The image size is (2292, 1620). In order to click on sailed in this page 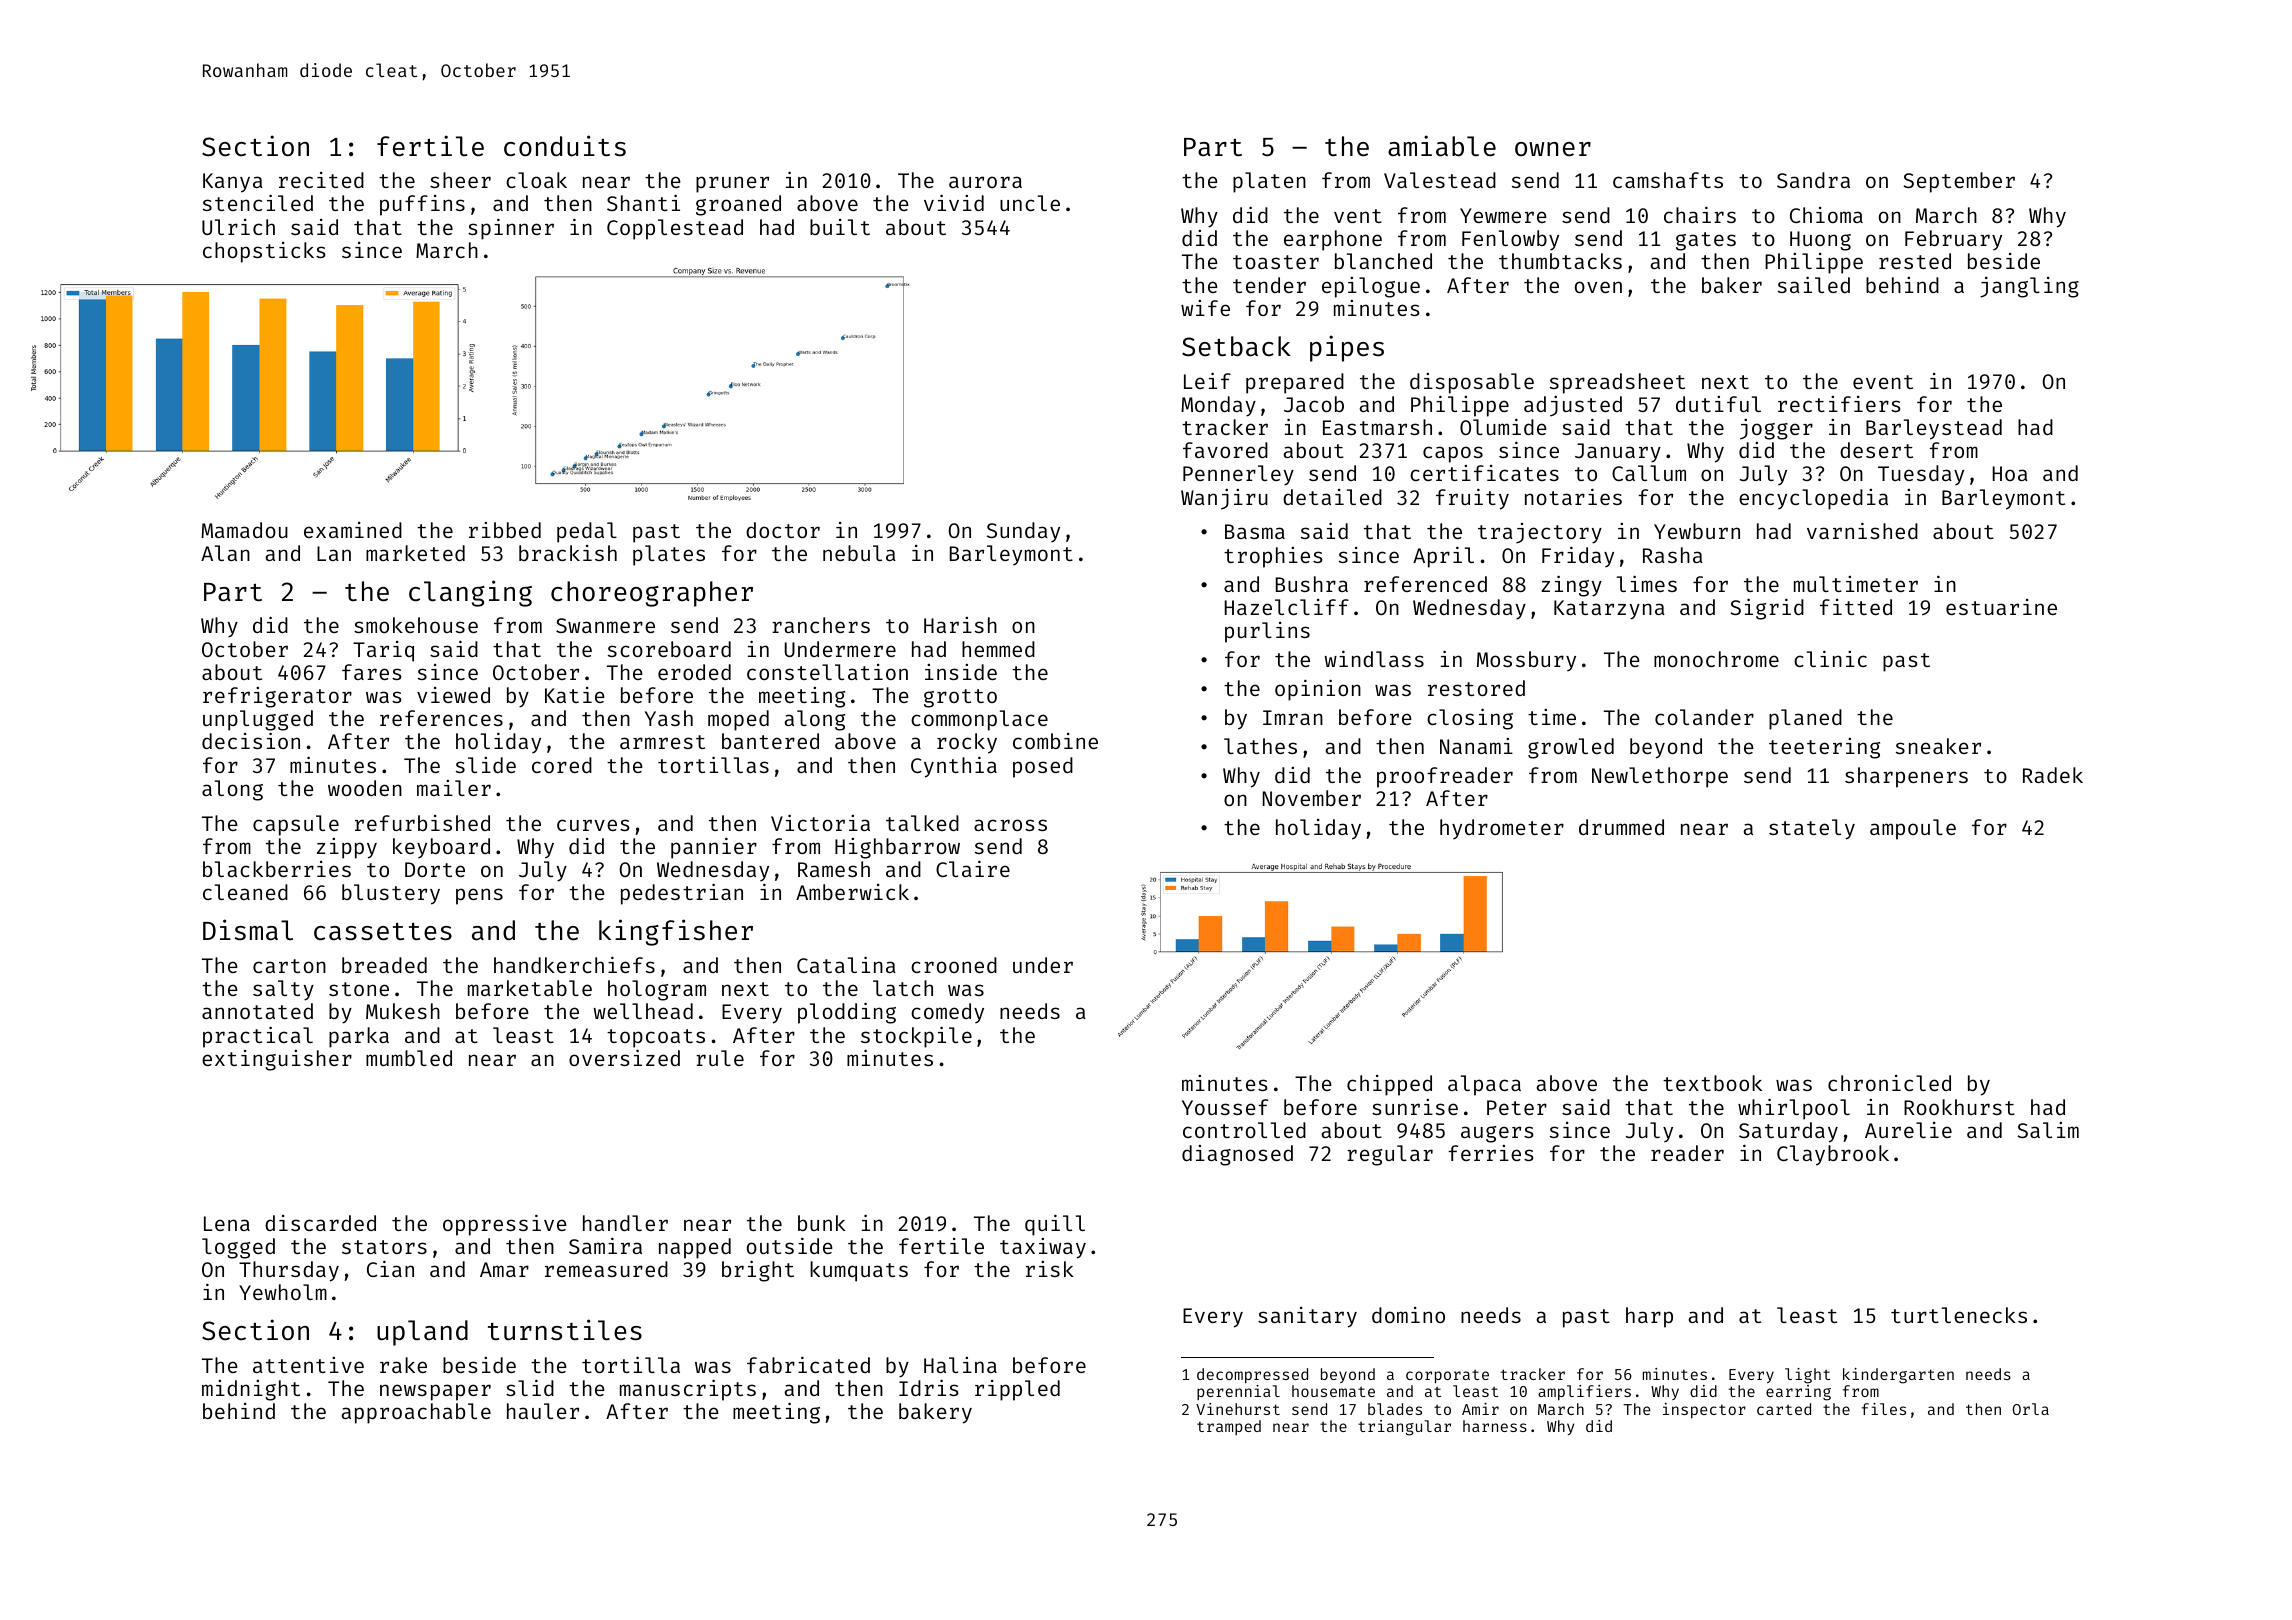, I will do `click(1814, 284)`.
